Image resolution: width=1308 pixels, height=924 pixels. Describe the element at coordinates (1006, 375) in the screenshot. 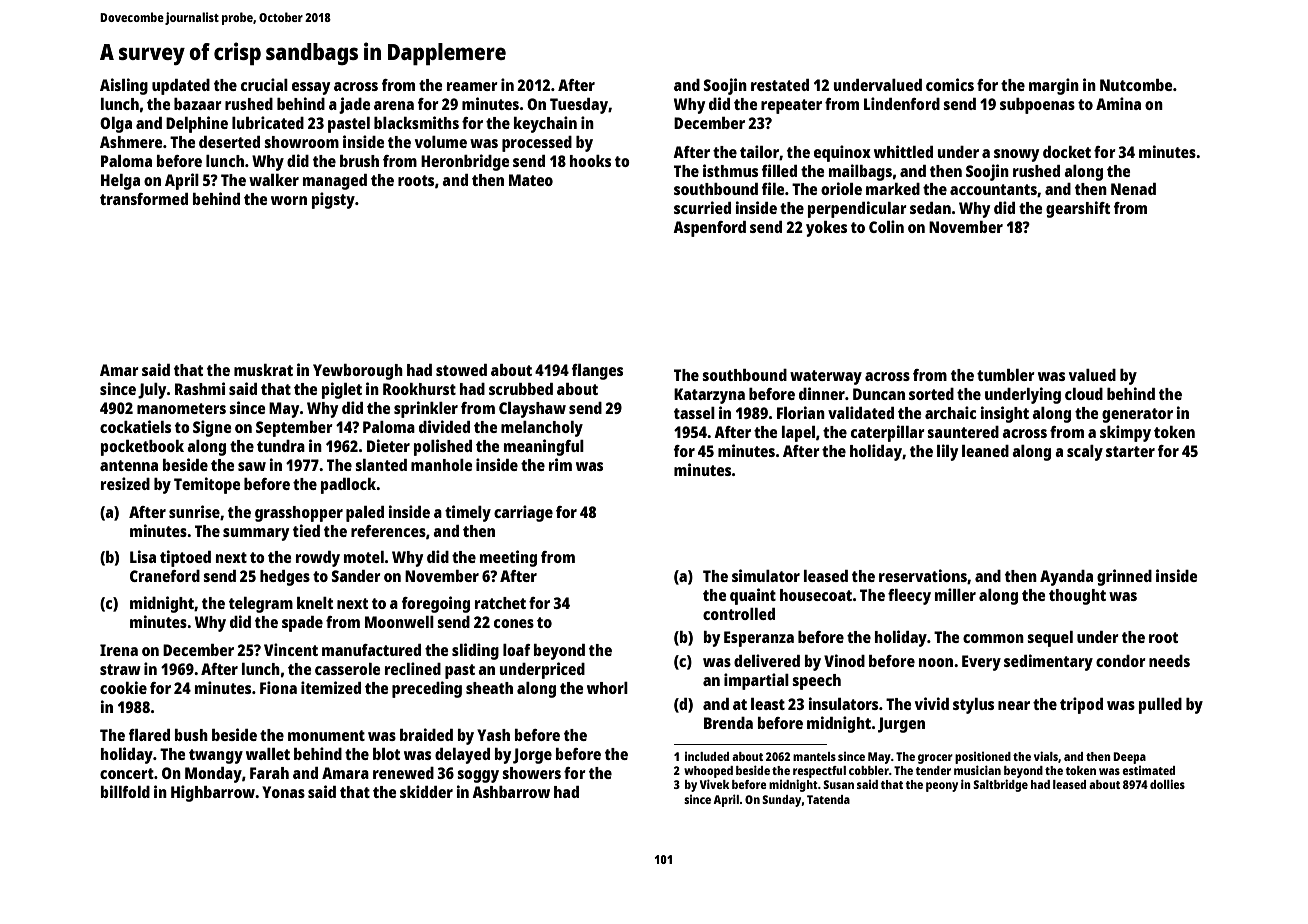

I see `tumbler` at that location.
